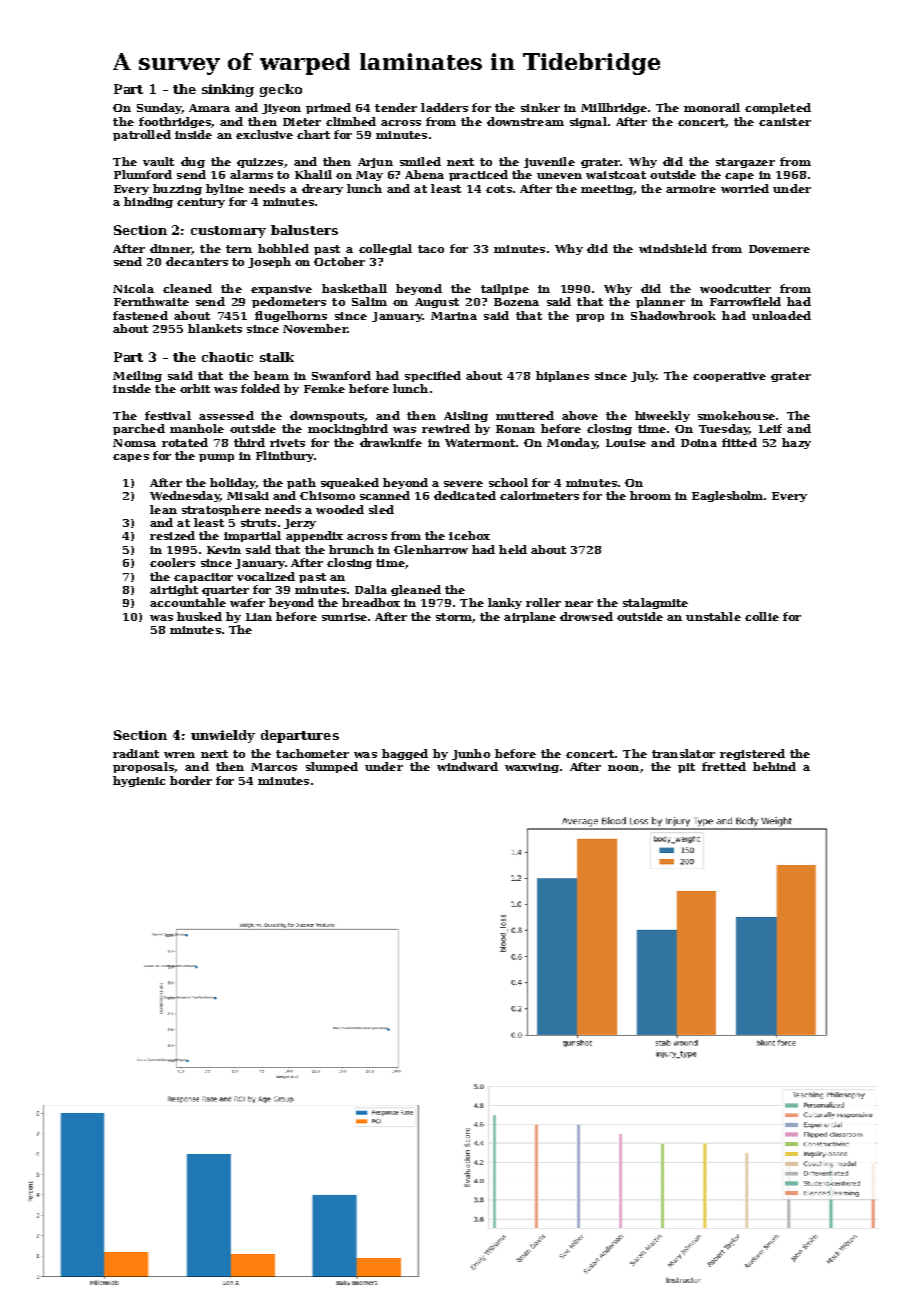 Image resolution: width=924 pixels, height=1308 pixels. Describe the element at coordinates (623, 768) in the page. I see `noon` at that location.
